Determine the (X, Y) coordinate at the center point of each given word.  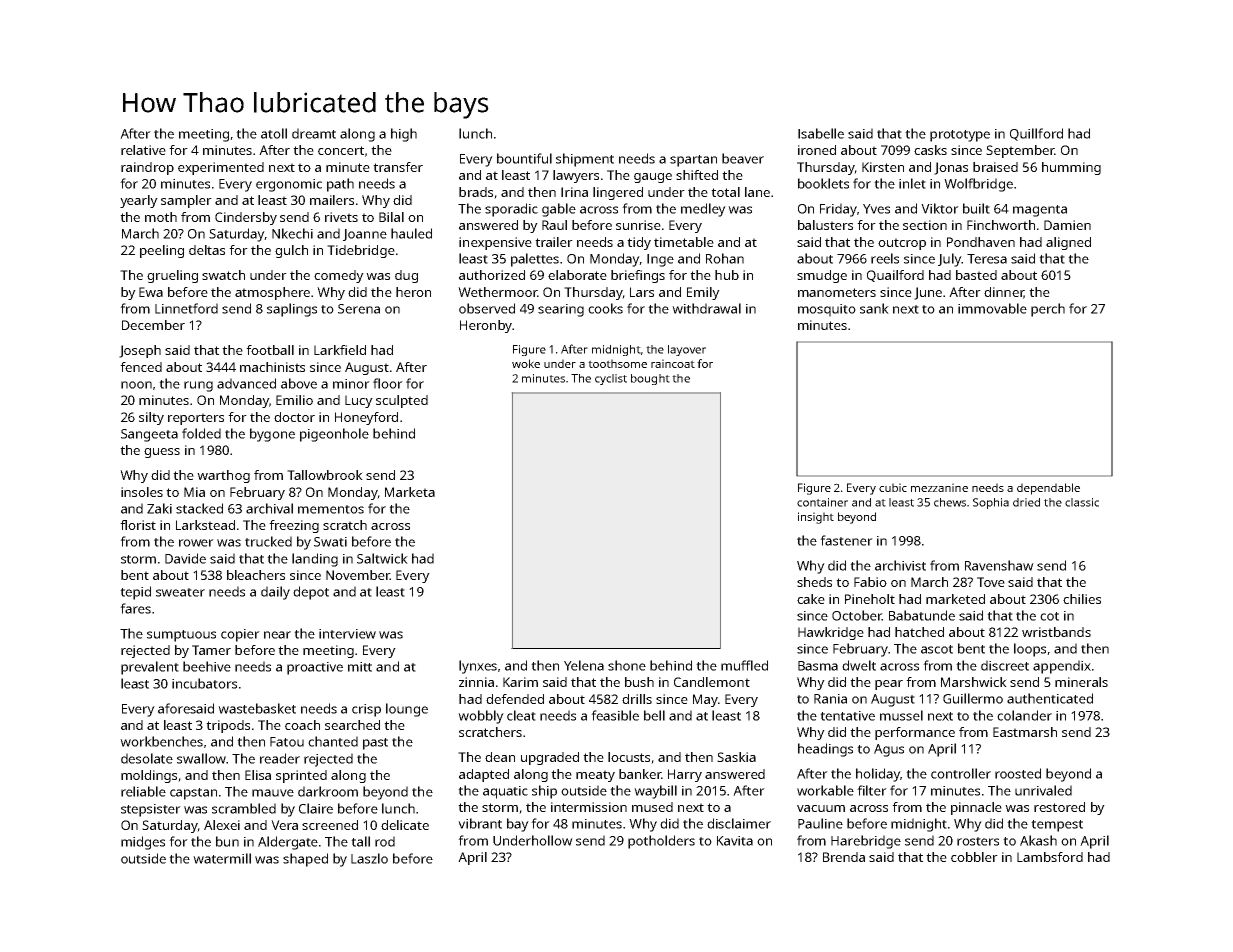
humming (1071, 168)
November (358, 575)
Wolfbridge (978, 185)
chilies (1082, 599)
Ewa (151, 292)
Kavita (735, 841)
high (404, 135)
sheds (814, 582)
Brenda (844, 857)
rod (385, 841)
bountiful (524, 158)
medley (703, 210)
